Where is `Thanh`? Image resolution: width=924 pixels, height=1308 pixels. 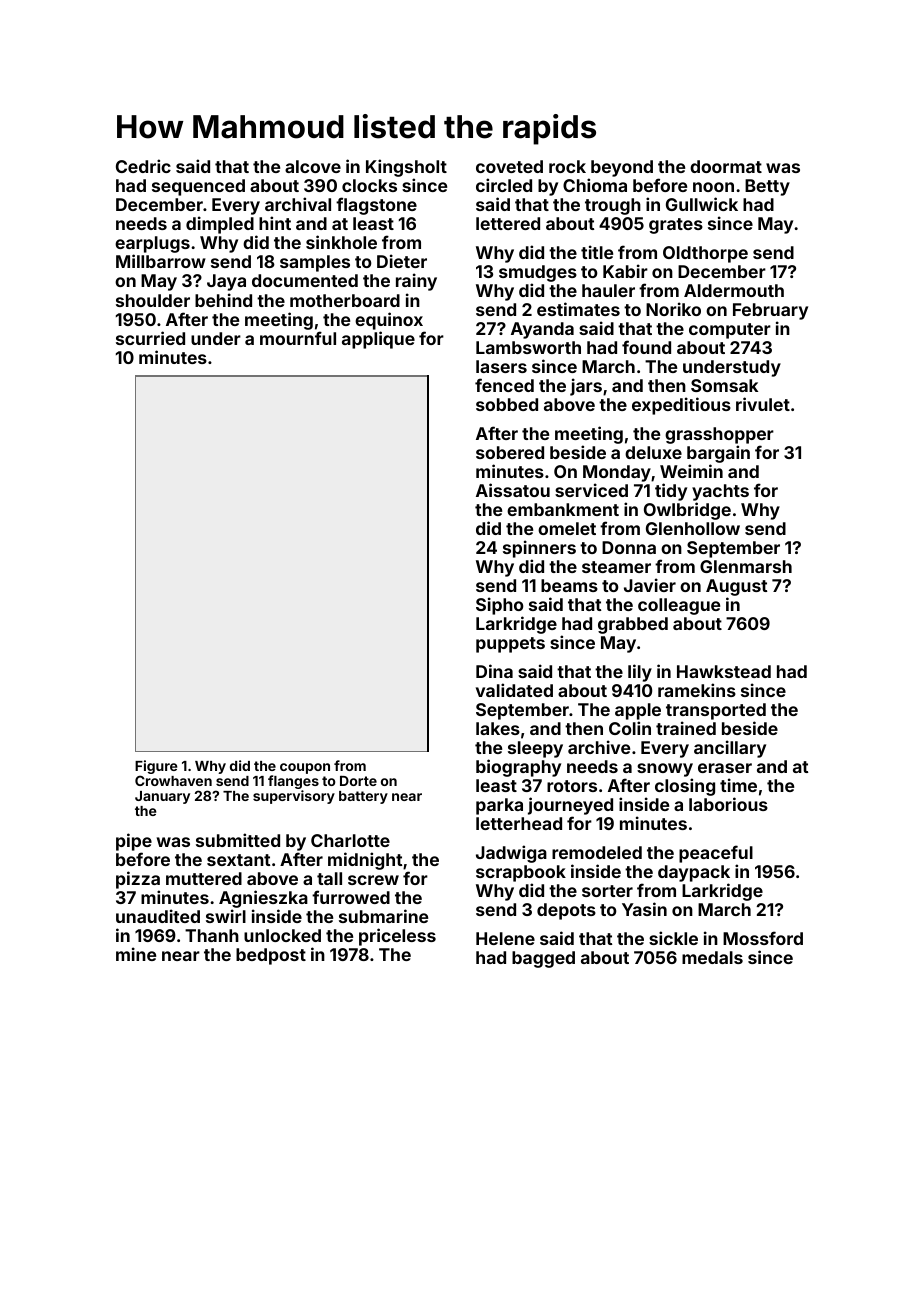
Thanh is located at coordinates (212, 935).
